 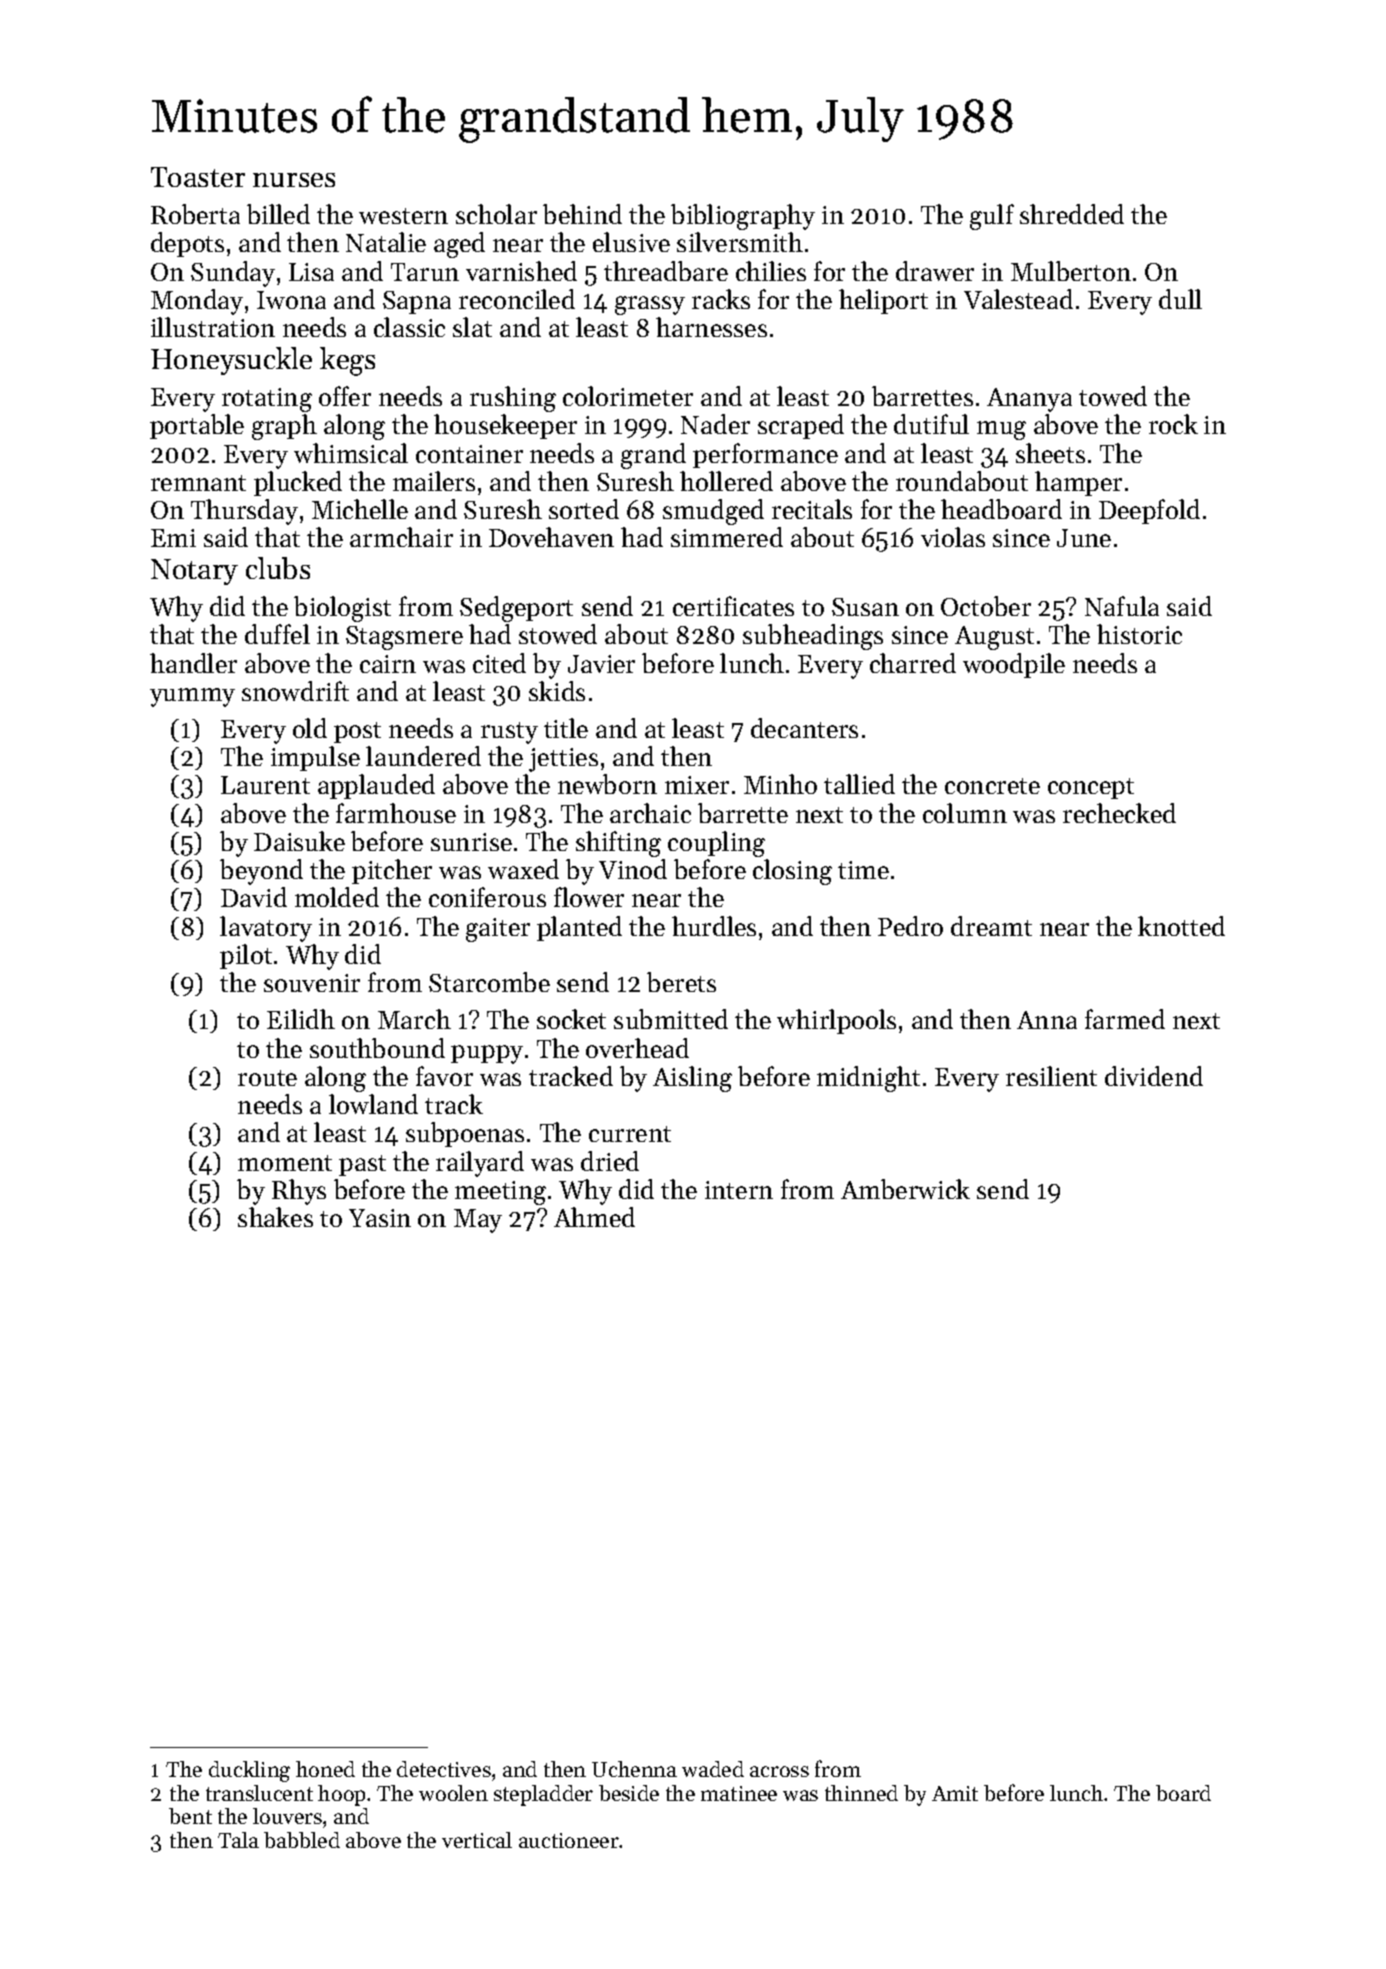 What do you see at coordinates (965, 813) in the screenshot?
I see `column` at bounding box center [965, 813].
